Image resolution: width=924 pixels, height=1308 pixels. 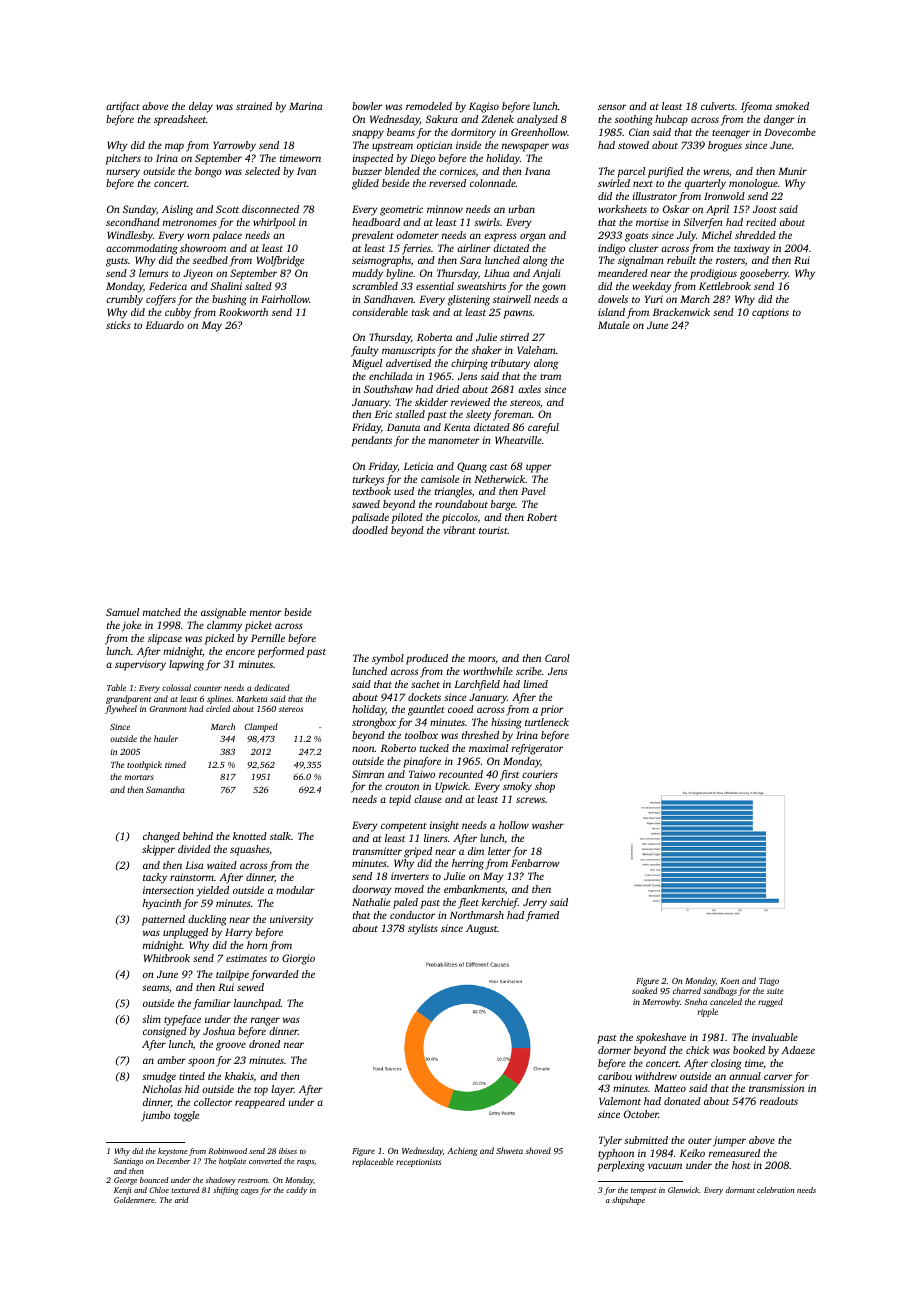 I want to click on upper, so click(x=539, y=468).
